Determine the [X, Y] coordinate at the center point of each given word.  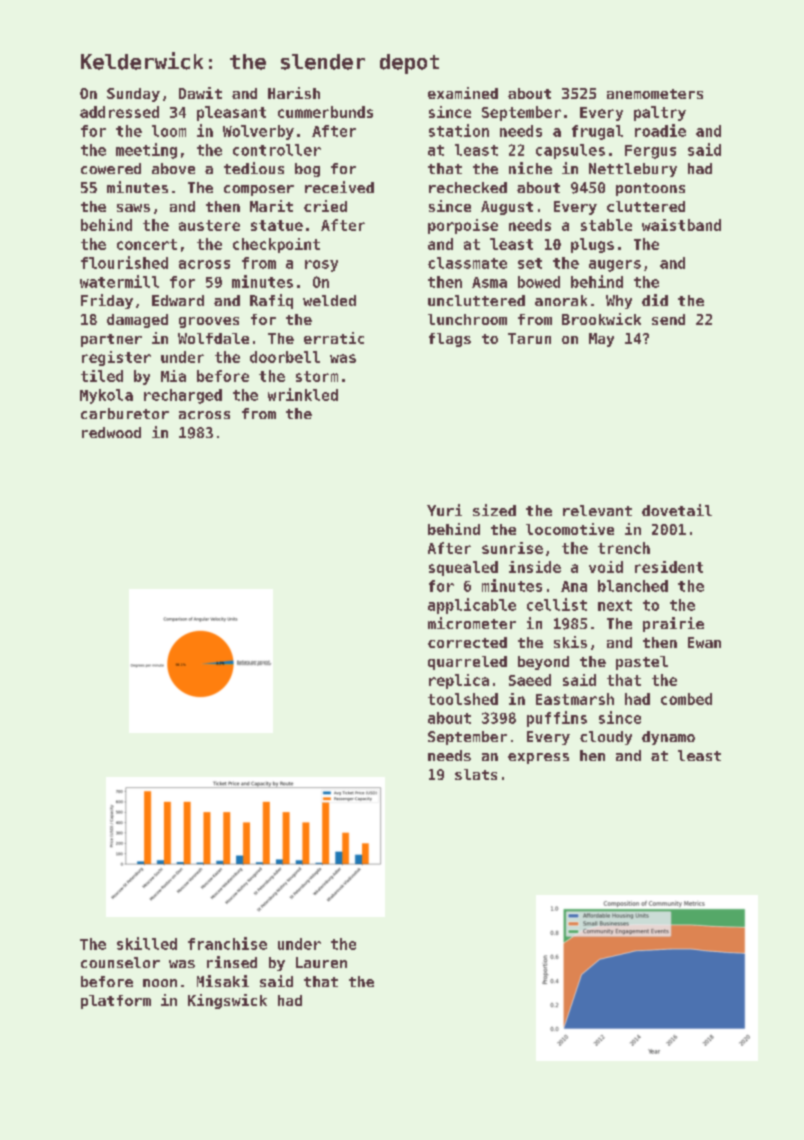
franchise [227, 943]
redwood [111, 432]
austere [209, 225]
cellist [557, 604]
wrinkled [303, 394]
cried [325, 206]
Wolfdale [213, 338]
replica [459, 681]
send [668, 319]
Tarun [529, 338]
